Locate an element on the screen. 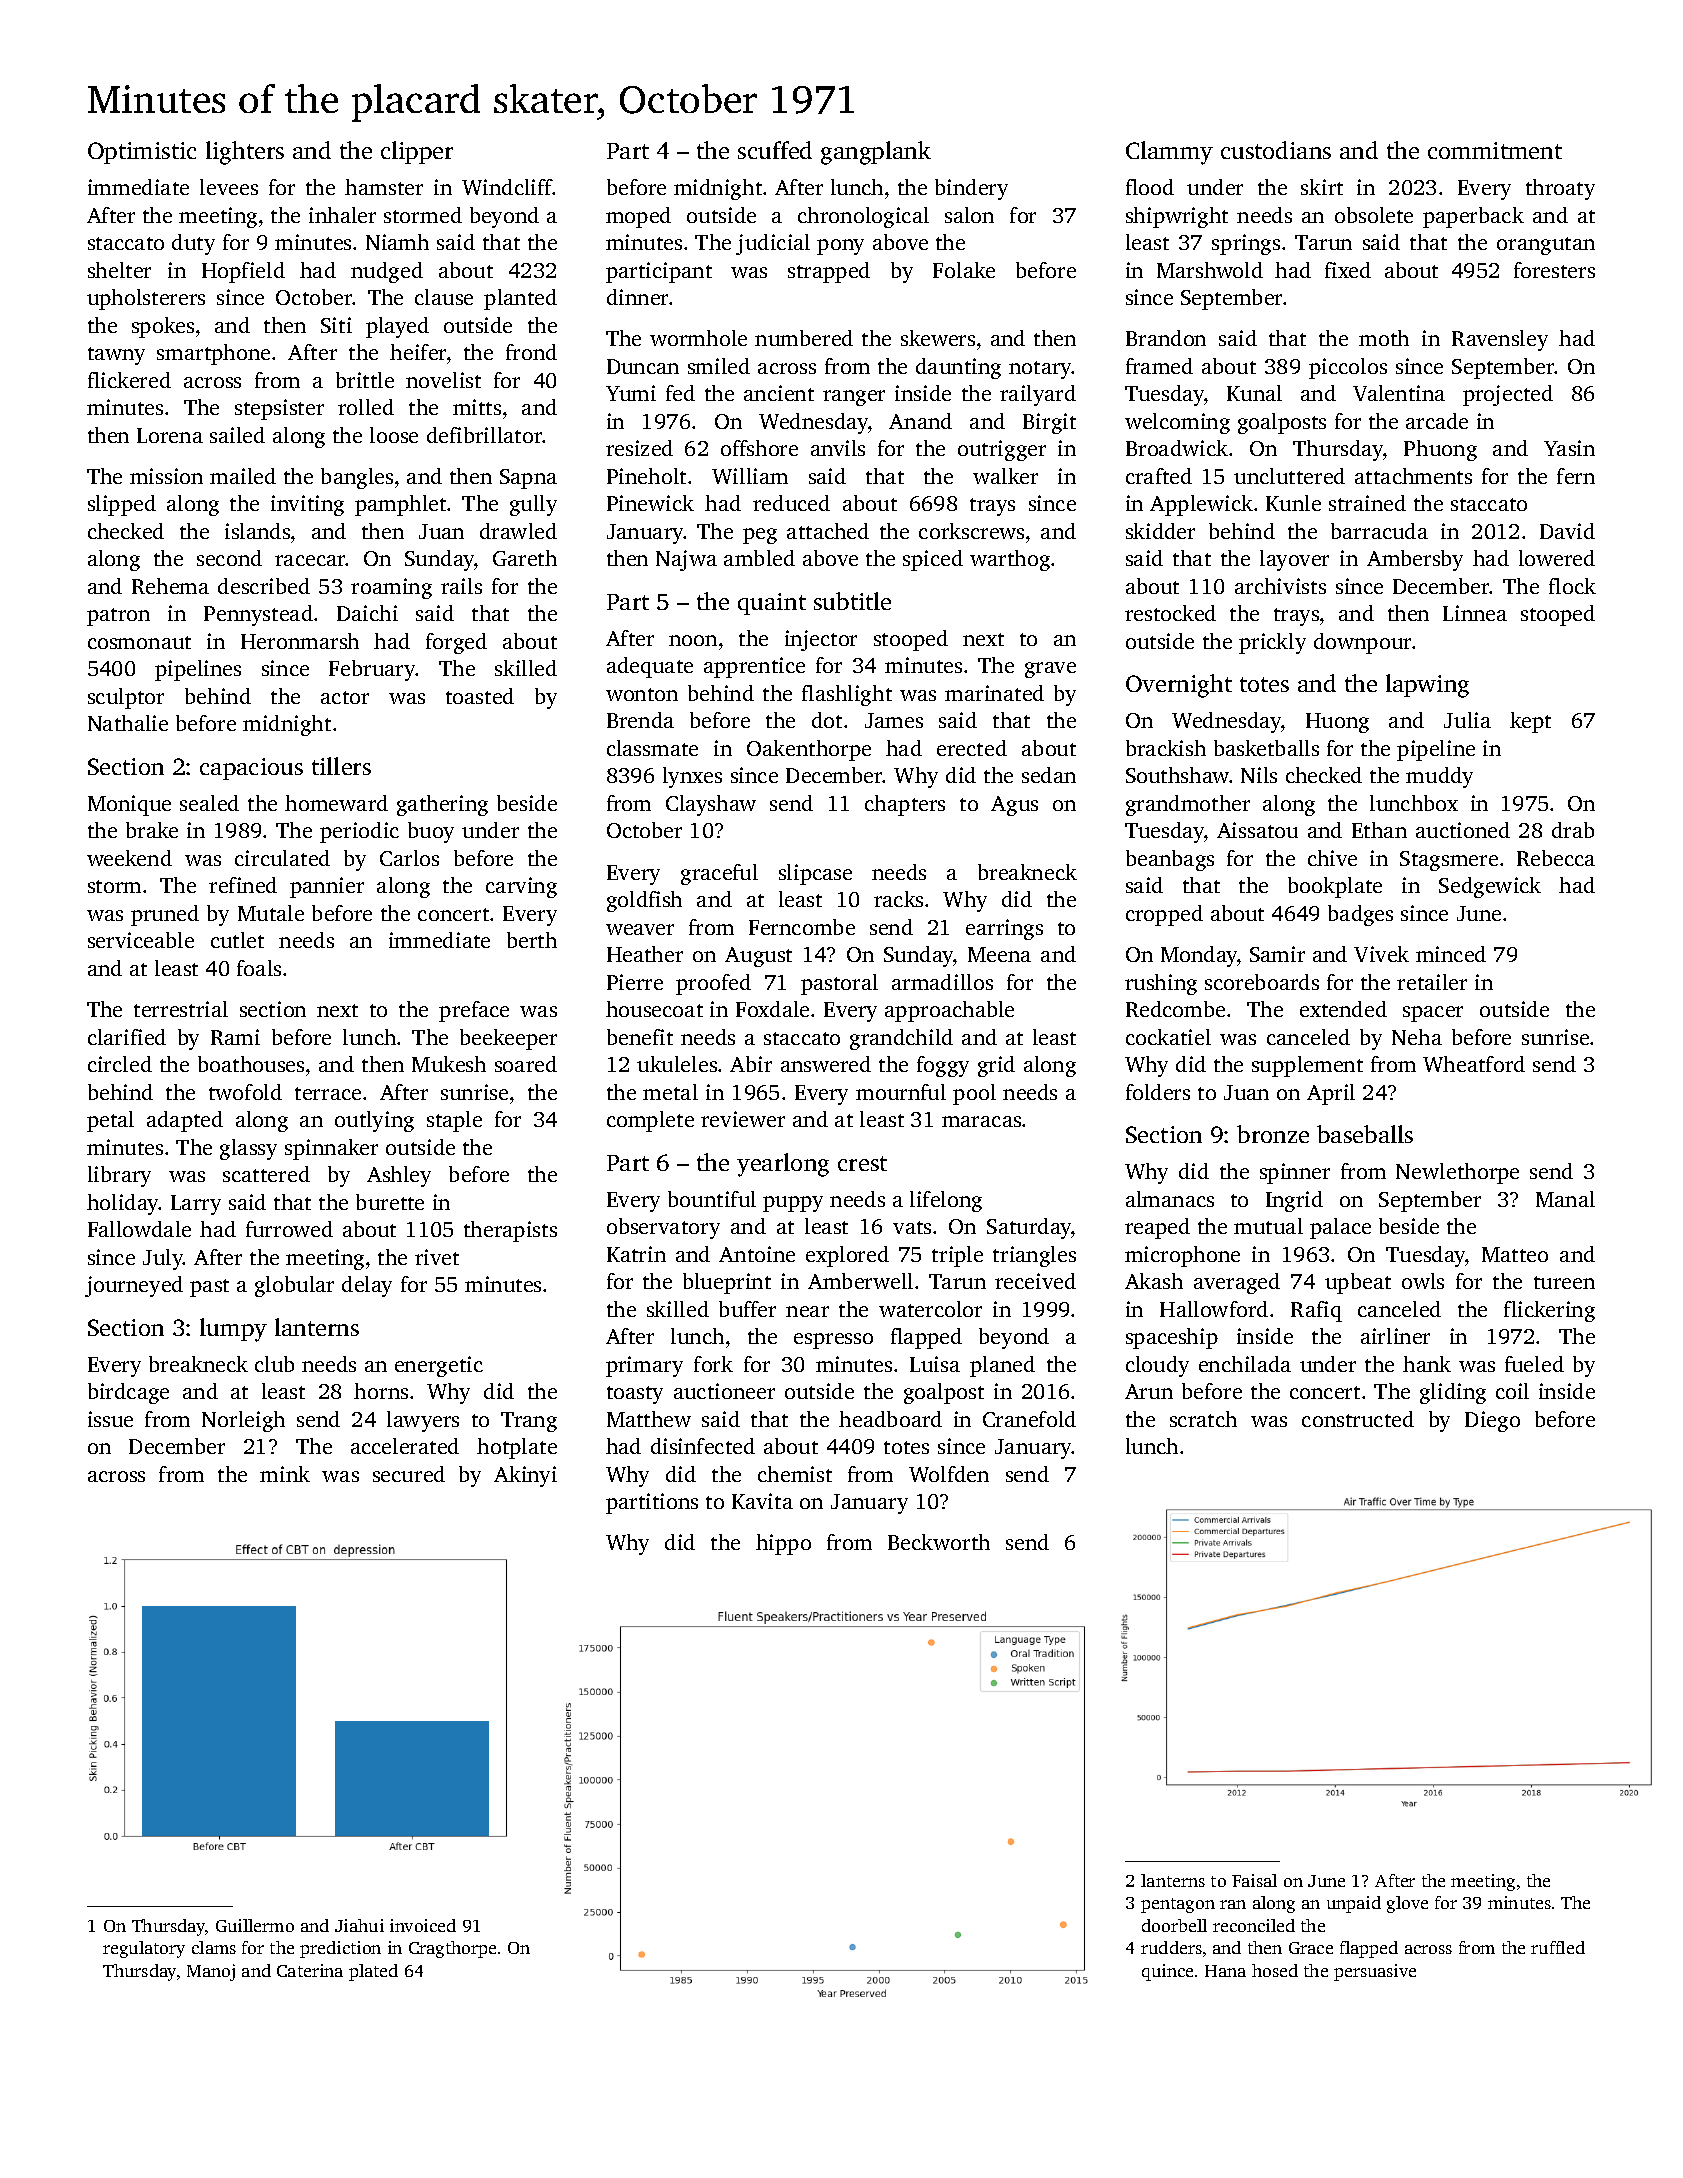 Image resolution: width=1683 pixels, height=2178 pixels. Optimistic is located at coordinates (142, 153).
